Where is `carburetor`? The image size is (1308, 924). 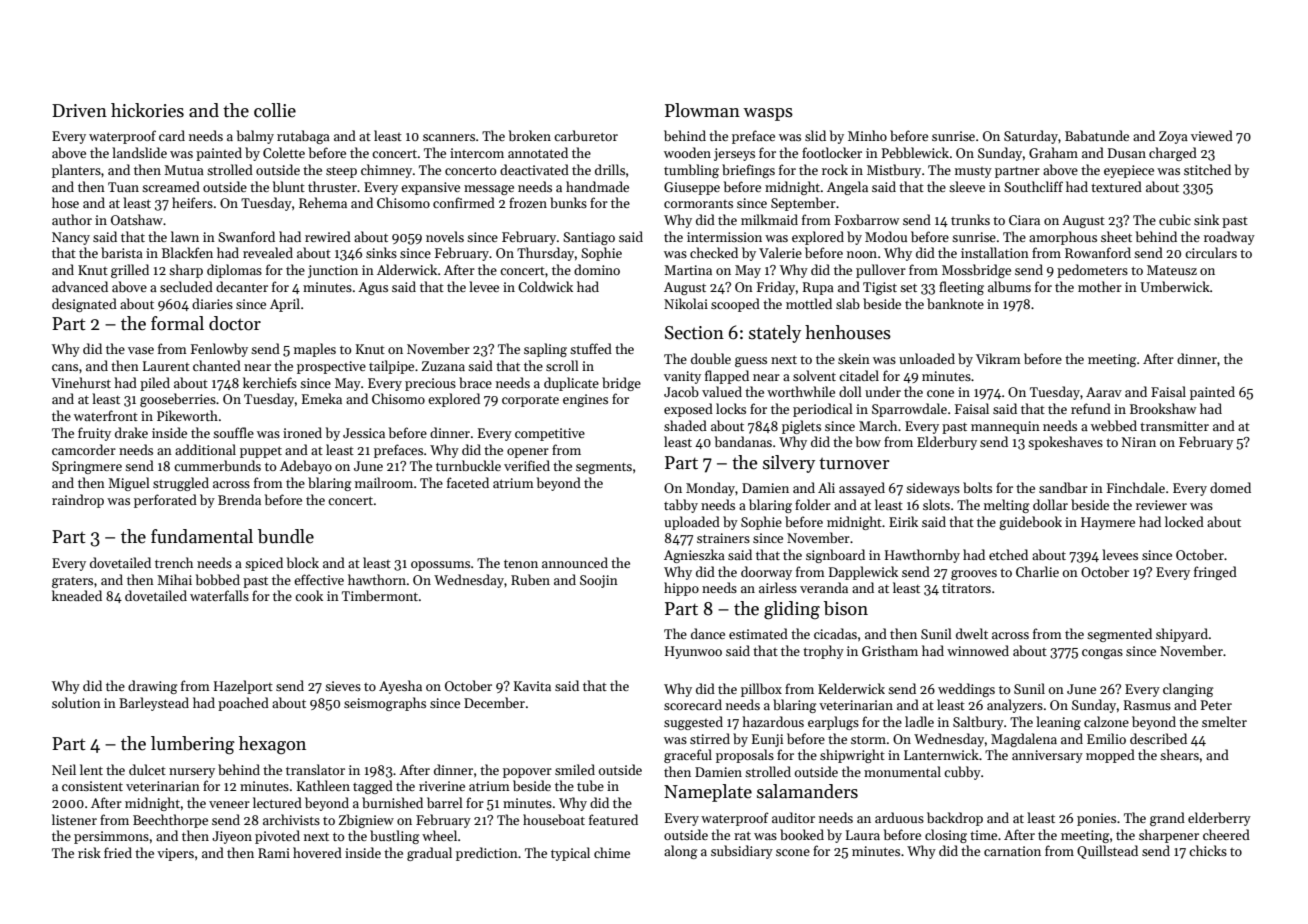 carburetor is located at coordinates (586, 135).
